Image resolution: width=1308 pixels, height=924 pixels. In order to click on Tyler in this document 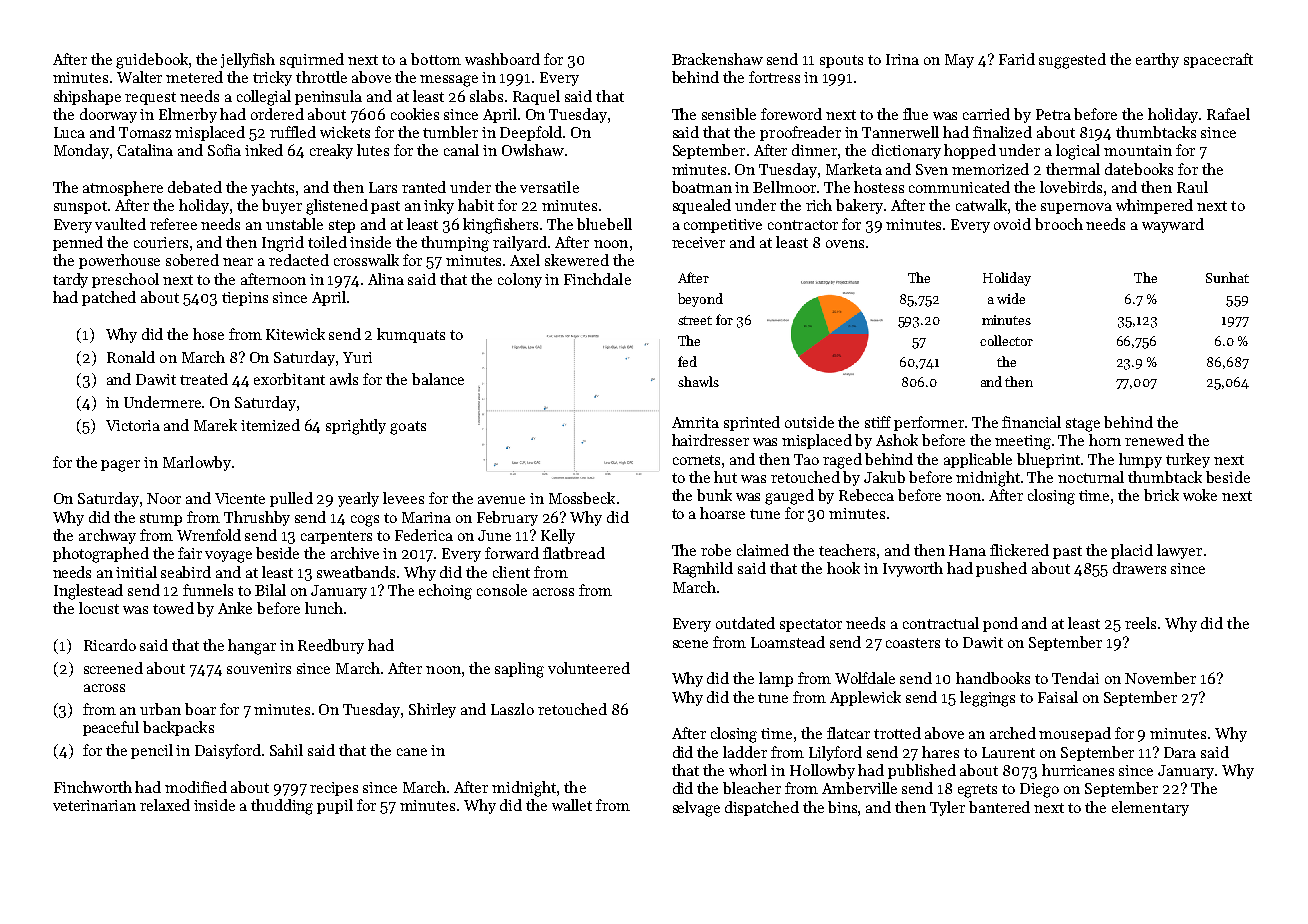, I will do `click(947, 808)`.
